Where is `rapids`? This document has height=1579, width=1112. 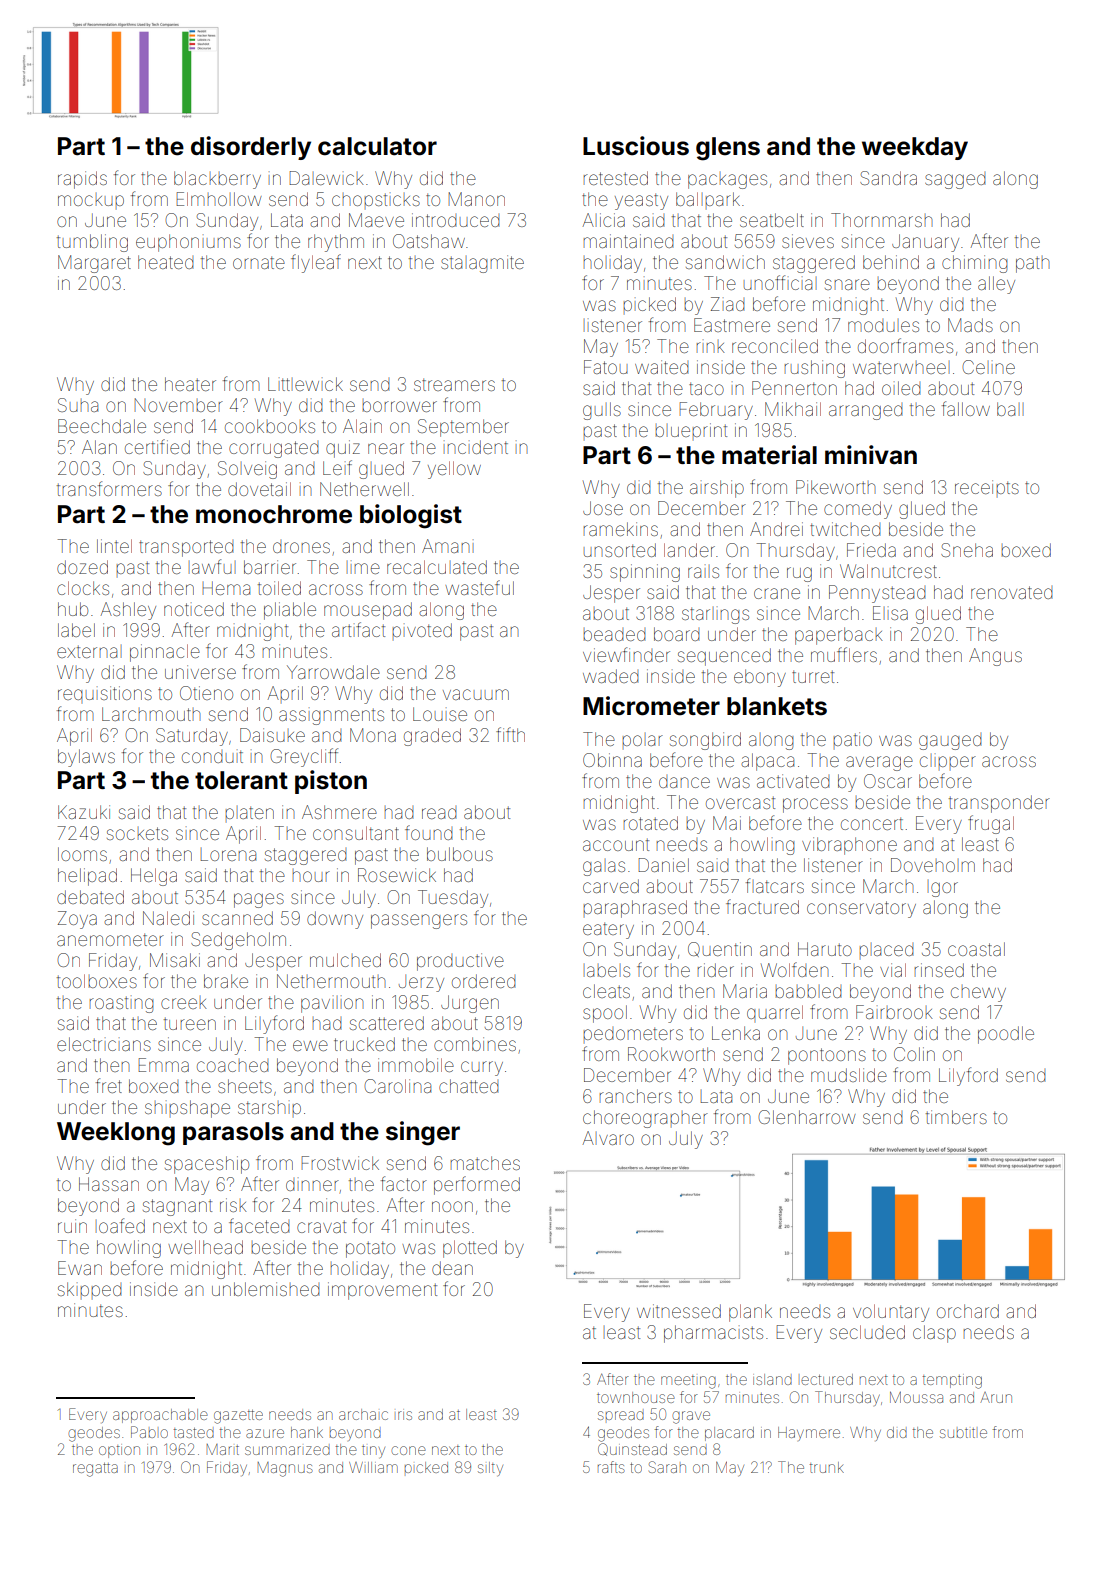 rapids is located at coordinates (82, 180).
